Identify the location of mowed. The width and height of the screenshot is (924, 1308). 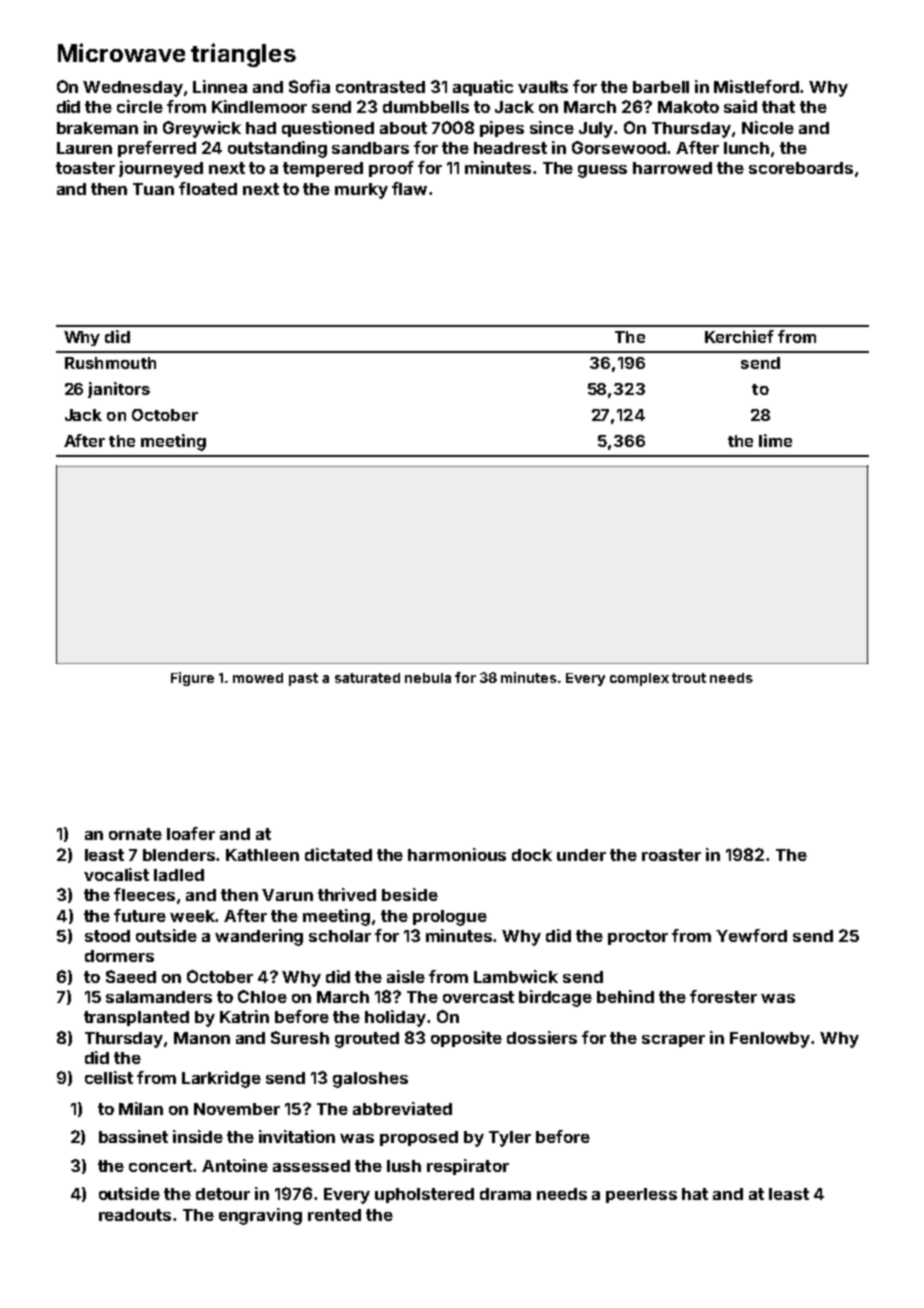
(258, 678).
